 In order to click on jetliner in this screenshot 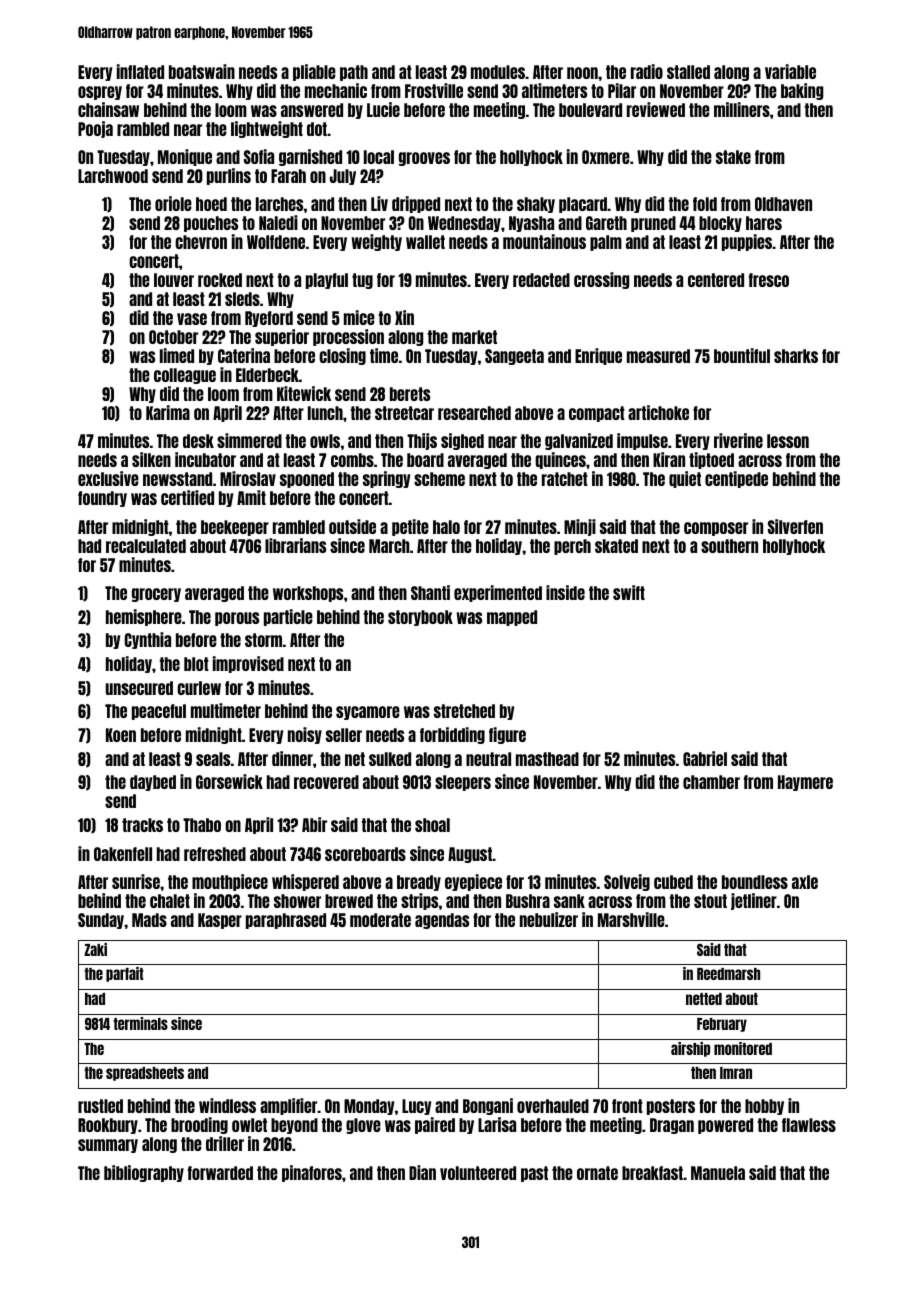, I will do `click(754, 901)`.
